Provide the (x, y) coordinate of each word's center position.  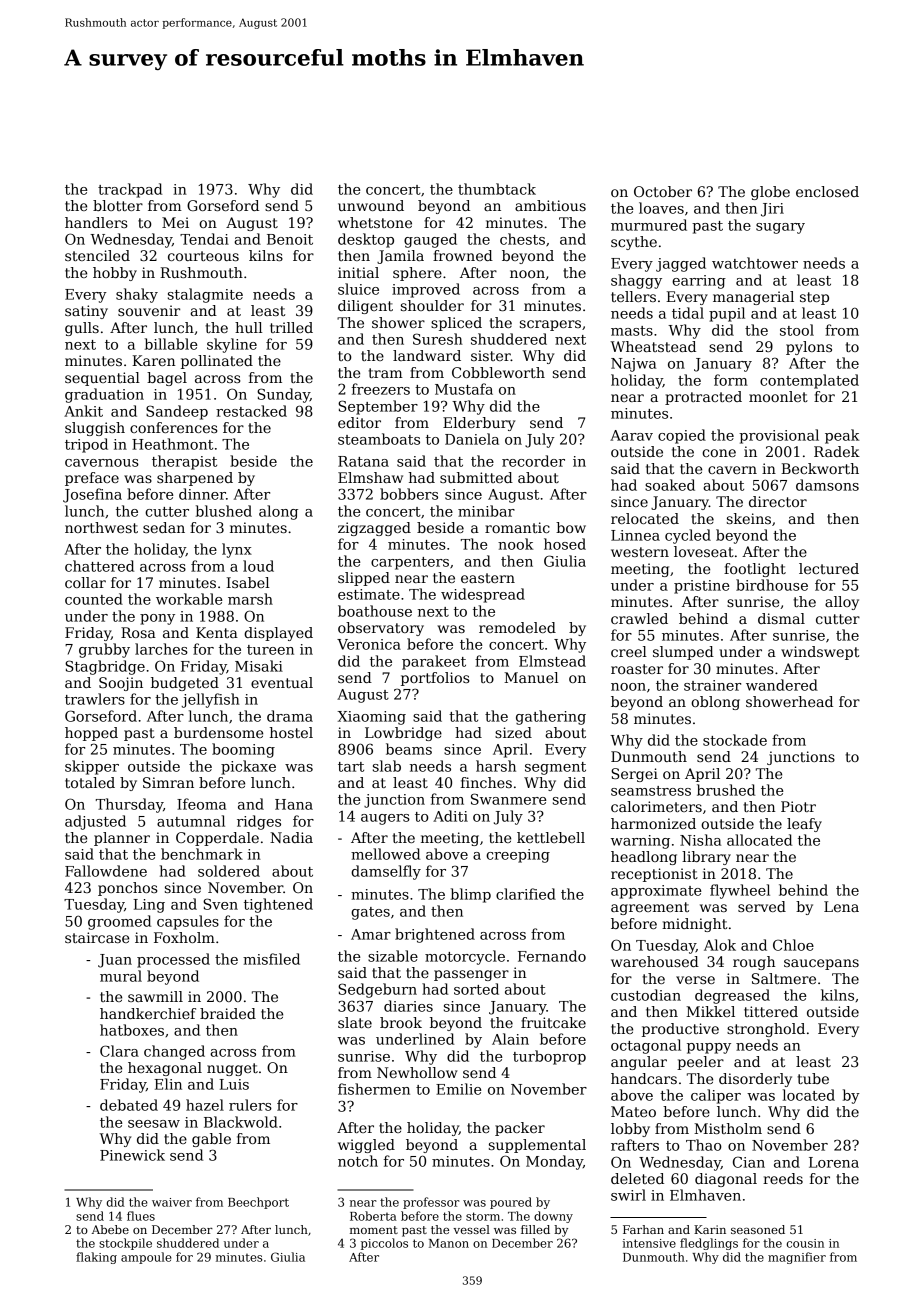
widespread (483, 595)
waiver (172, 1202)
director (778, 501)
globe (770, 193)
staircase (97, 937)
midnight (694, 925)
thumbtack (497, 189)
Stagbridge (105, 667)
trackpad (130, 190)
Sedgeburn (377, 990)
